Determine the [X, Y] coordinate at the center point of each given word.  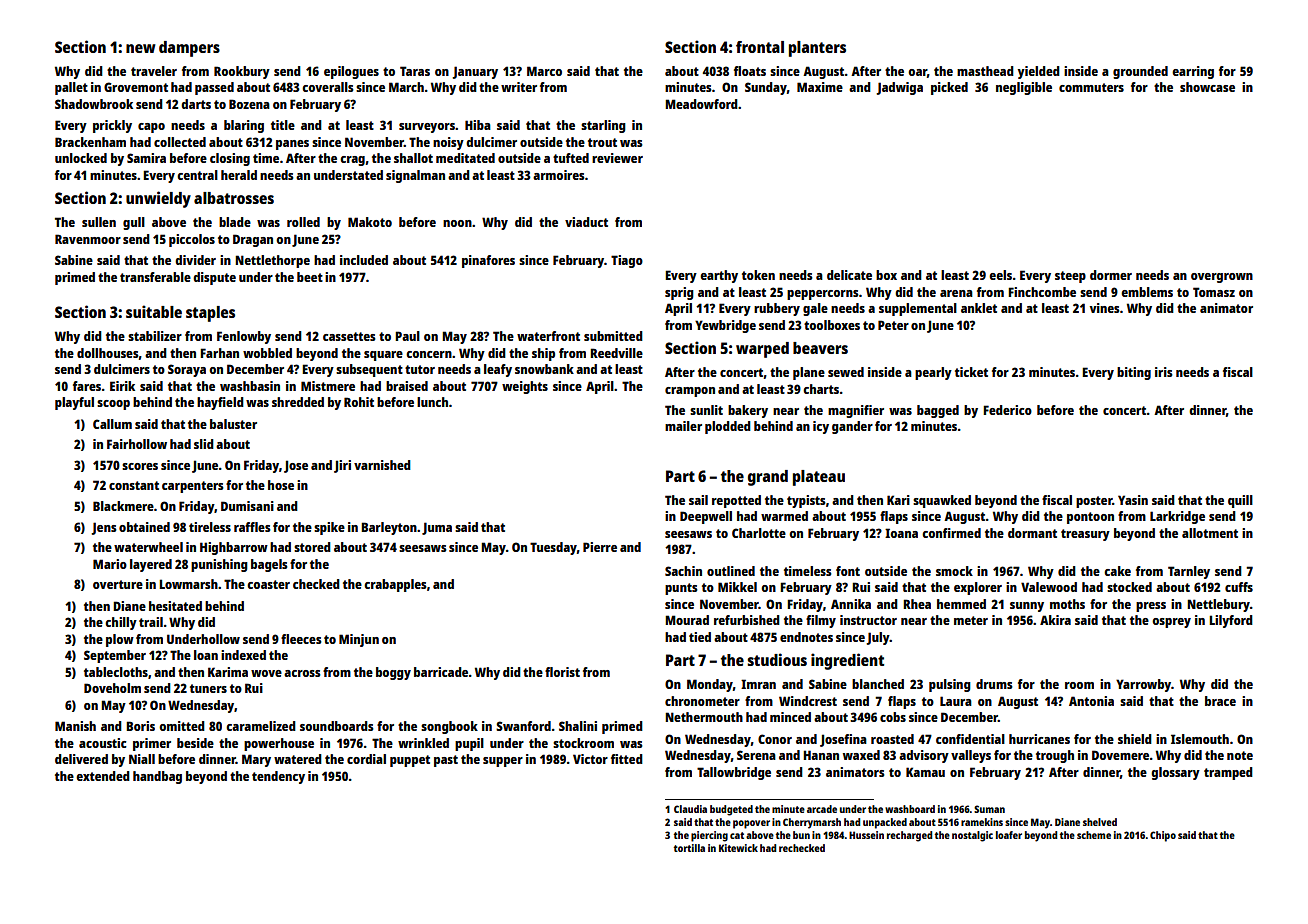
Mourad [687, 620]
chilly [121, 623]
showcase [1207, 87]
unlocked [81, 158]
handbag [157, 777]
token [758, 275]
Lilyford [1231, 621]
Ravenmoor [88, 239]
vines [1105, 308]
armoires [559, 175]
